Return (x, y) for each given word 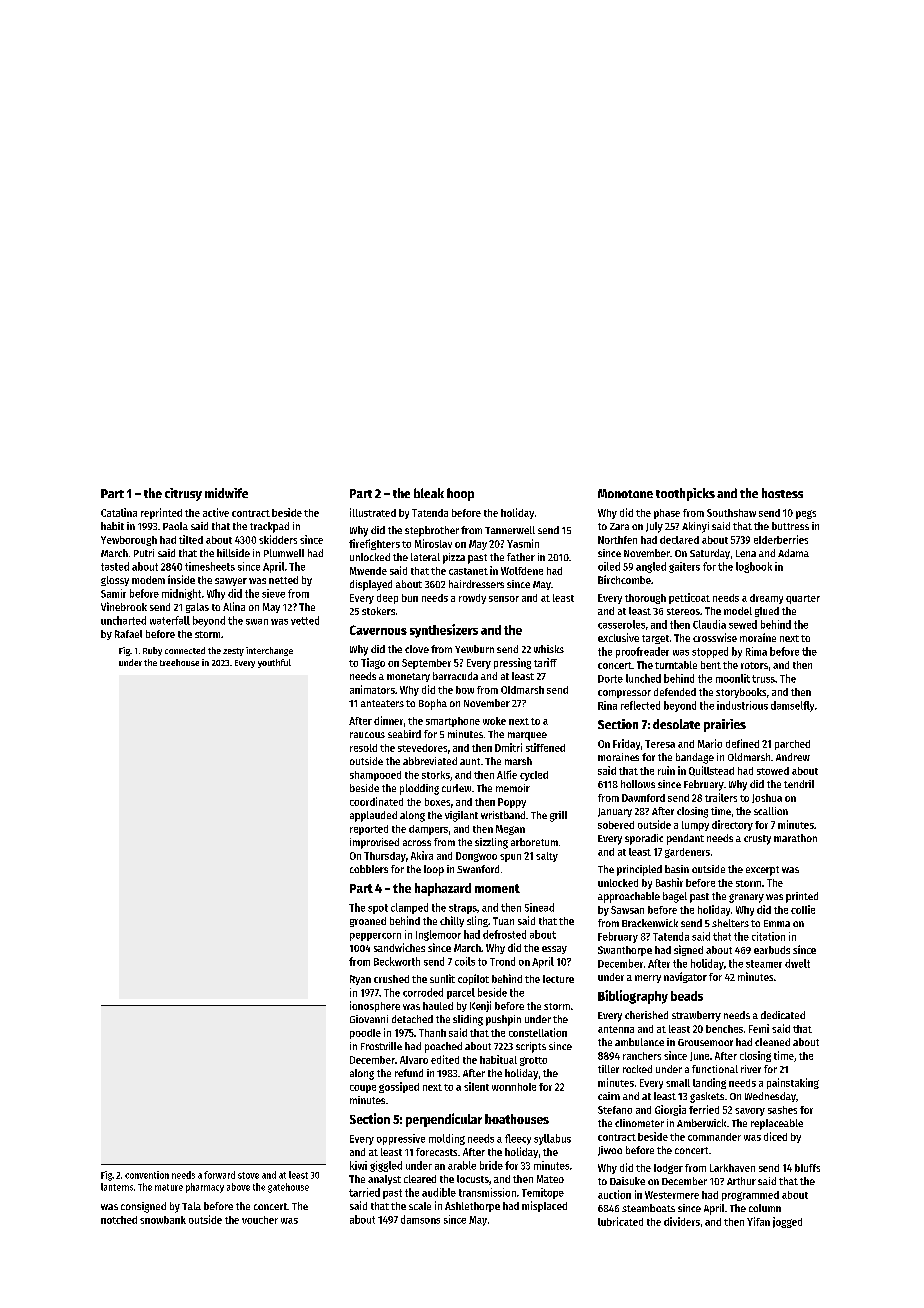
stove (248, 1175)
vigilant (461, 816)
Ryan (360, 980)
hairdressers (476, 584)
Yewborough (129, 541)
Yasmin (523, 543)
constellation (538, 1032)
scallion (771, 811)
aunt (470, 761)
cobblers (369, 869)
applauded (373, 816)
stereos (683, 611)
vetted (305, 620)
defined (742, 743)
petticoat (689, 598)
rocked (637, 1069)
